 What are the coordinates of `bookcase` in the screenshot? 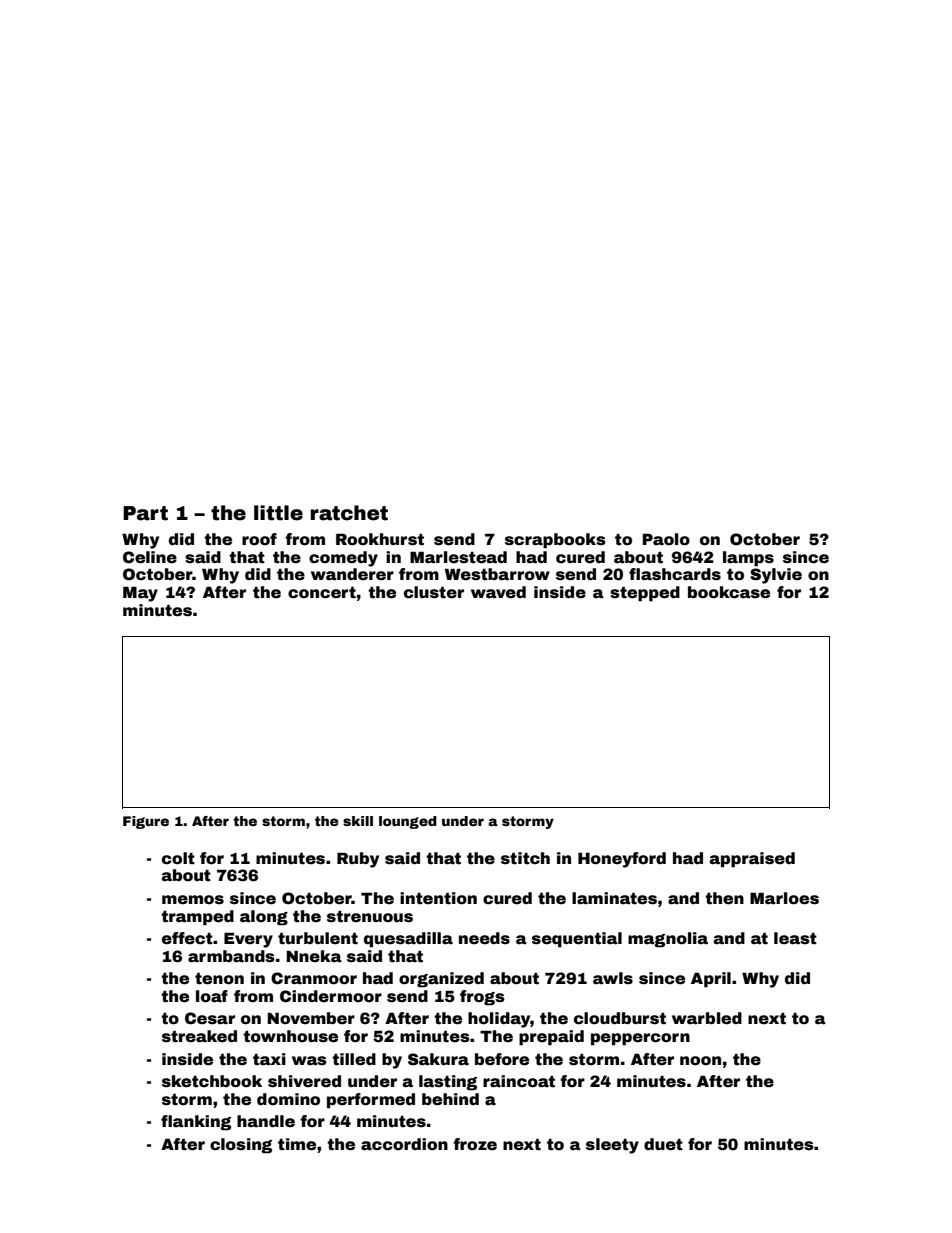 It's located at (729, 592).
